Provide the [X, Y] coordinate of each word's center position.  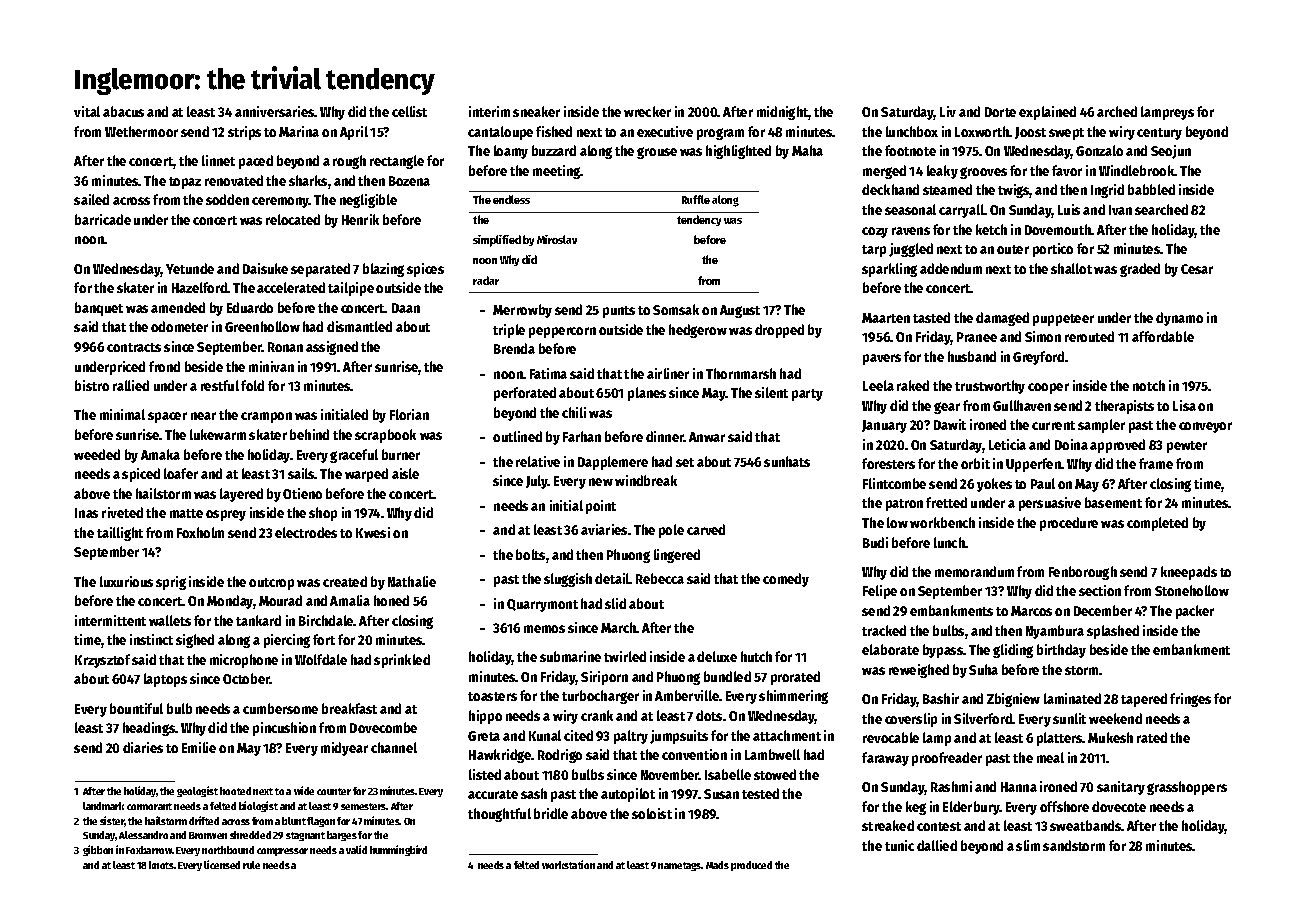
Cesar [1197, 269]
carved [706, 529]
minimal [122, 414]
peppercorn [562, 332]
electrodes [306, 532]
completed [1157, 524]
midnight [783, 113]
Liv [948, 111]
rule [251, 865]
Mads [717, 865]
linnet [218, 160]
